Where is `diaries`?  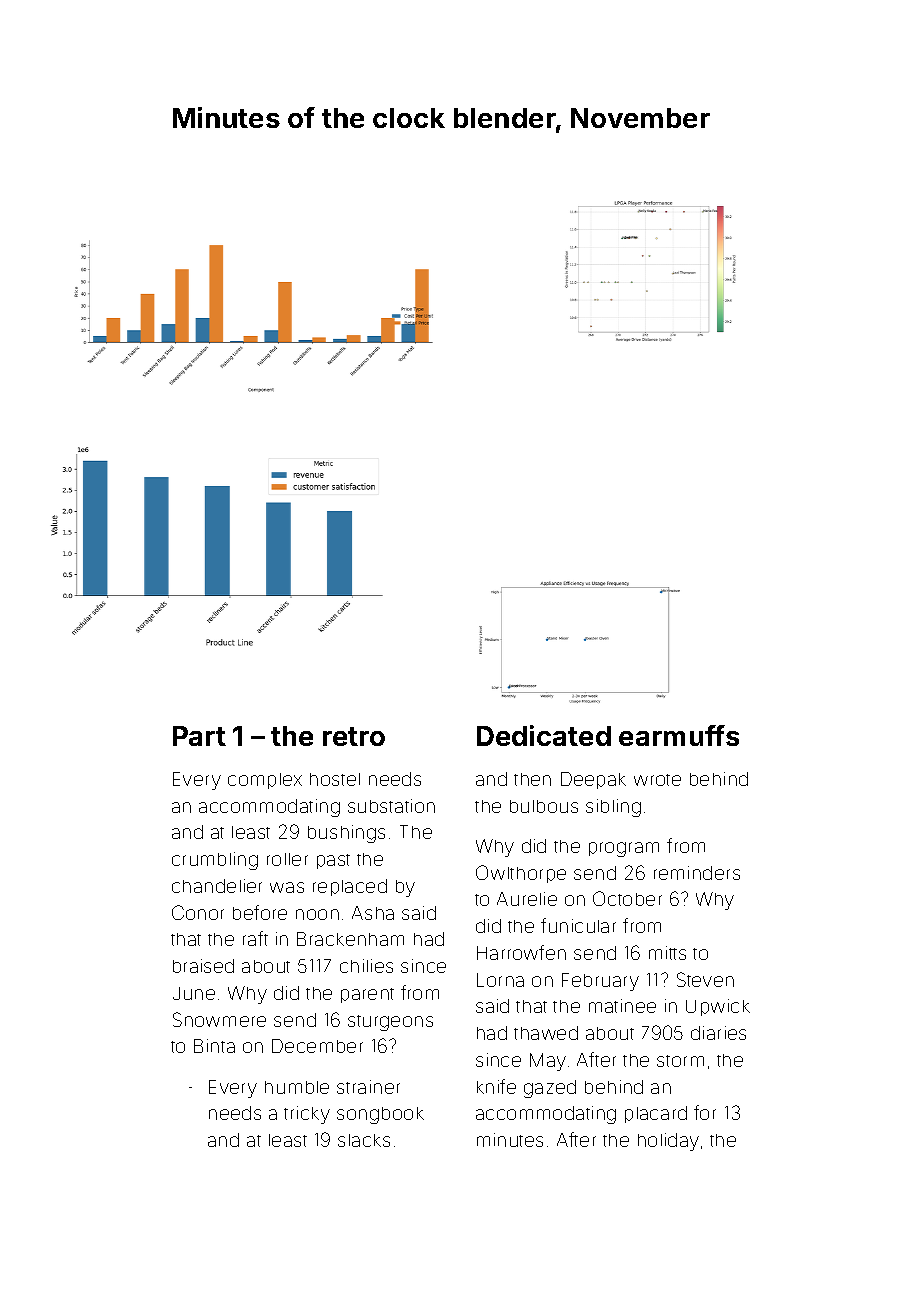 diaries is located at coordinates (718, 1033).
